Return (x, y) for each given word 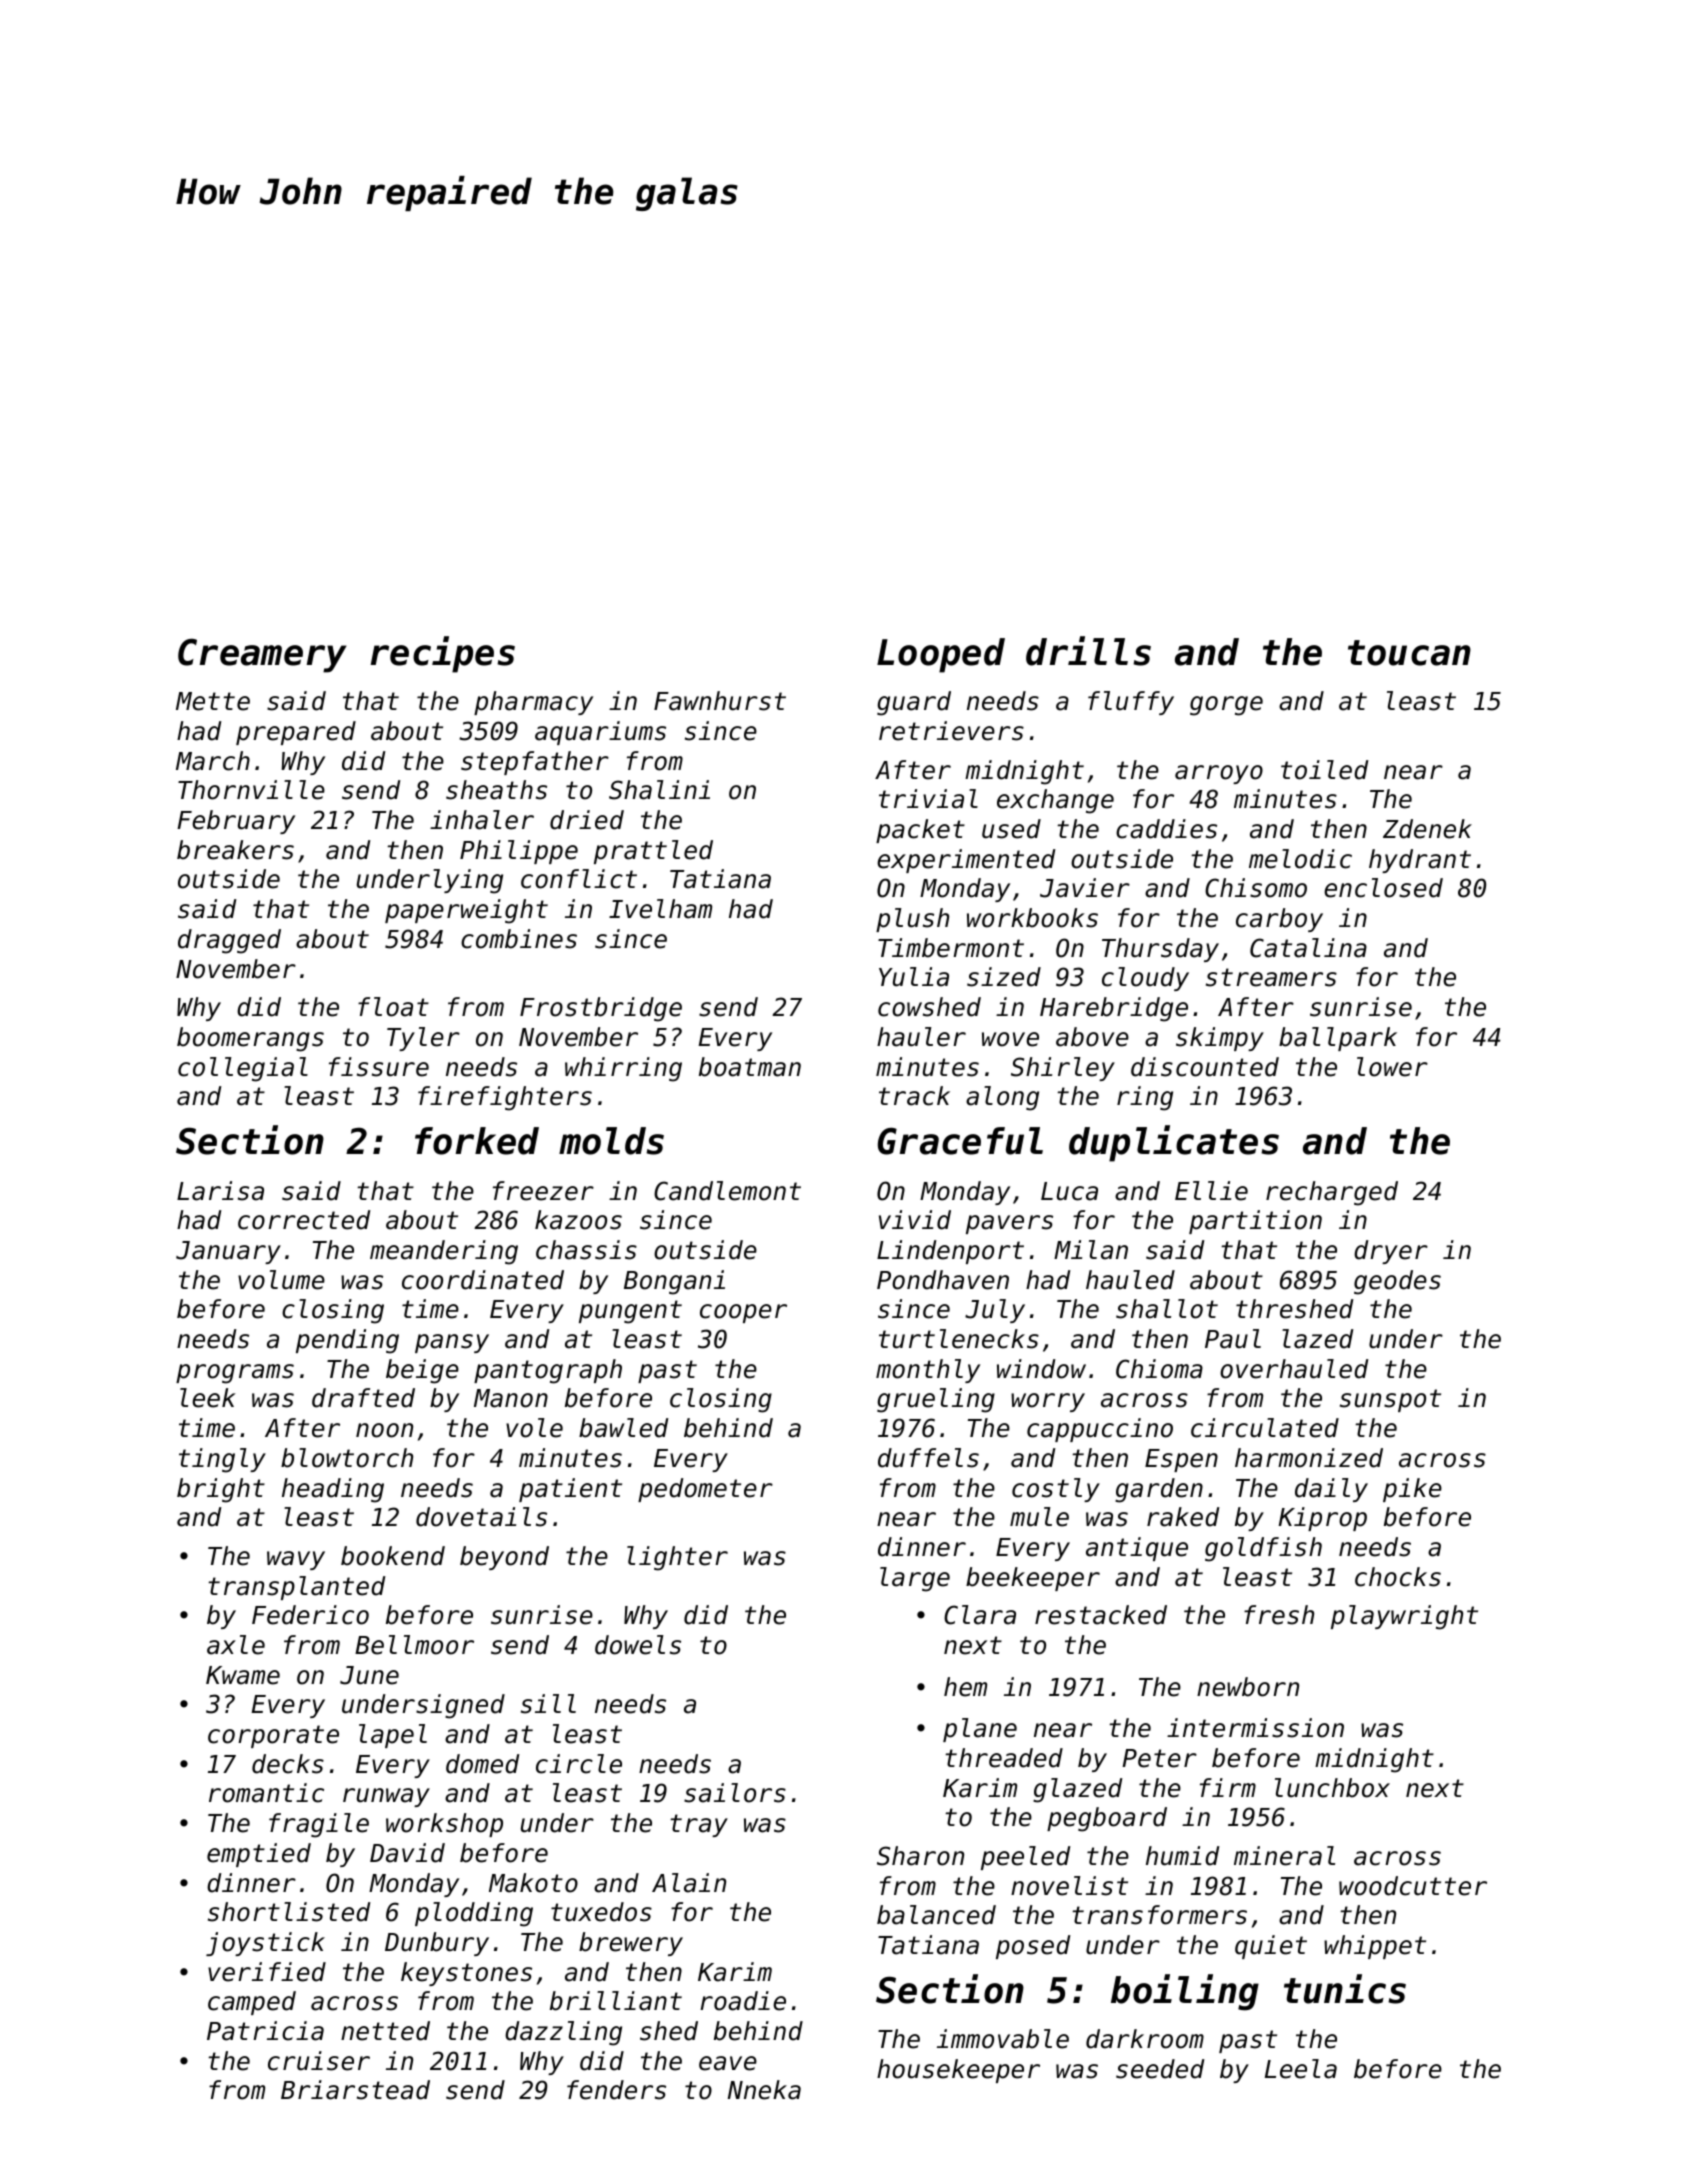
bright (221, 1490)
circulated (1265, 1428)
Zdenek (1427, 829)
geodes (1397, 1282)
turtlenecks (959, 1339)
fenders (616, 2090)
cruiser (319, 2061)
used (1011, 829)
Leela (1301, 2069)
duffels (928, 1458)
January (228, 1252)
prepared (296, 733)
